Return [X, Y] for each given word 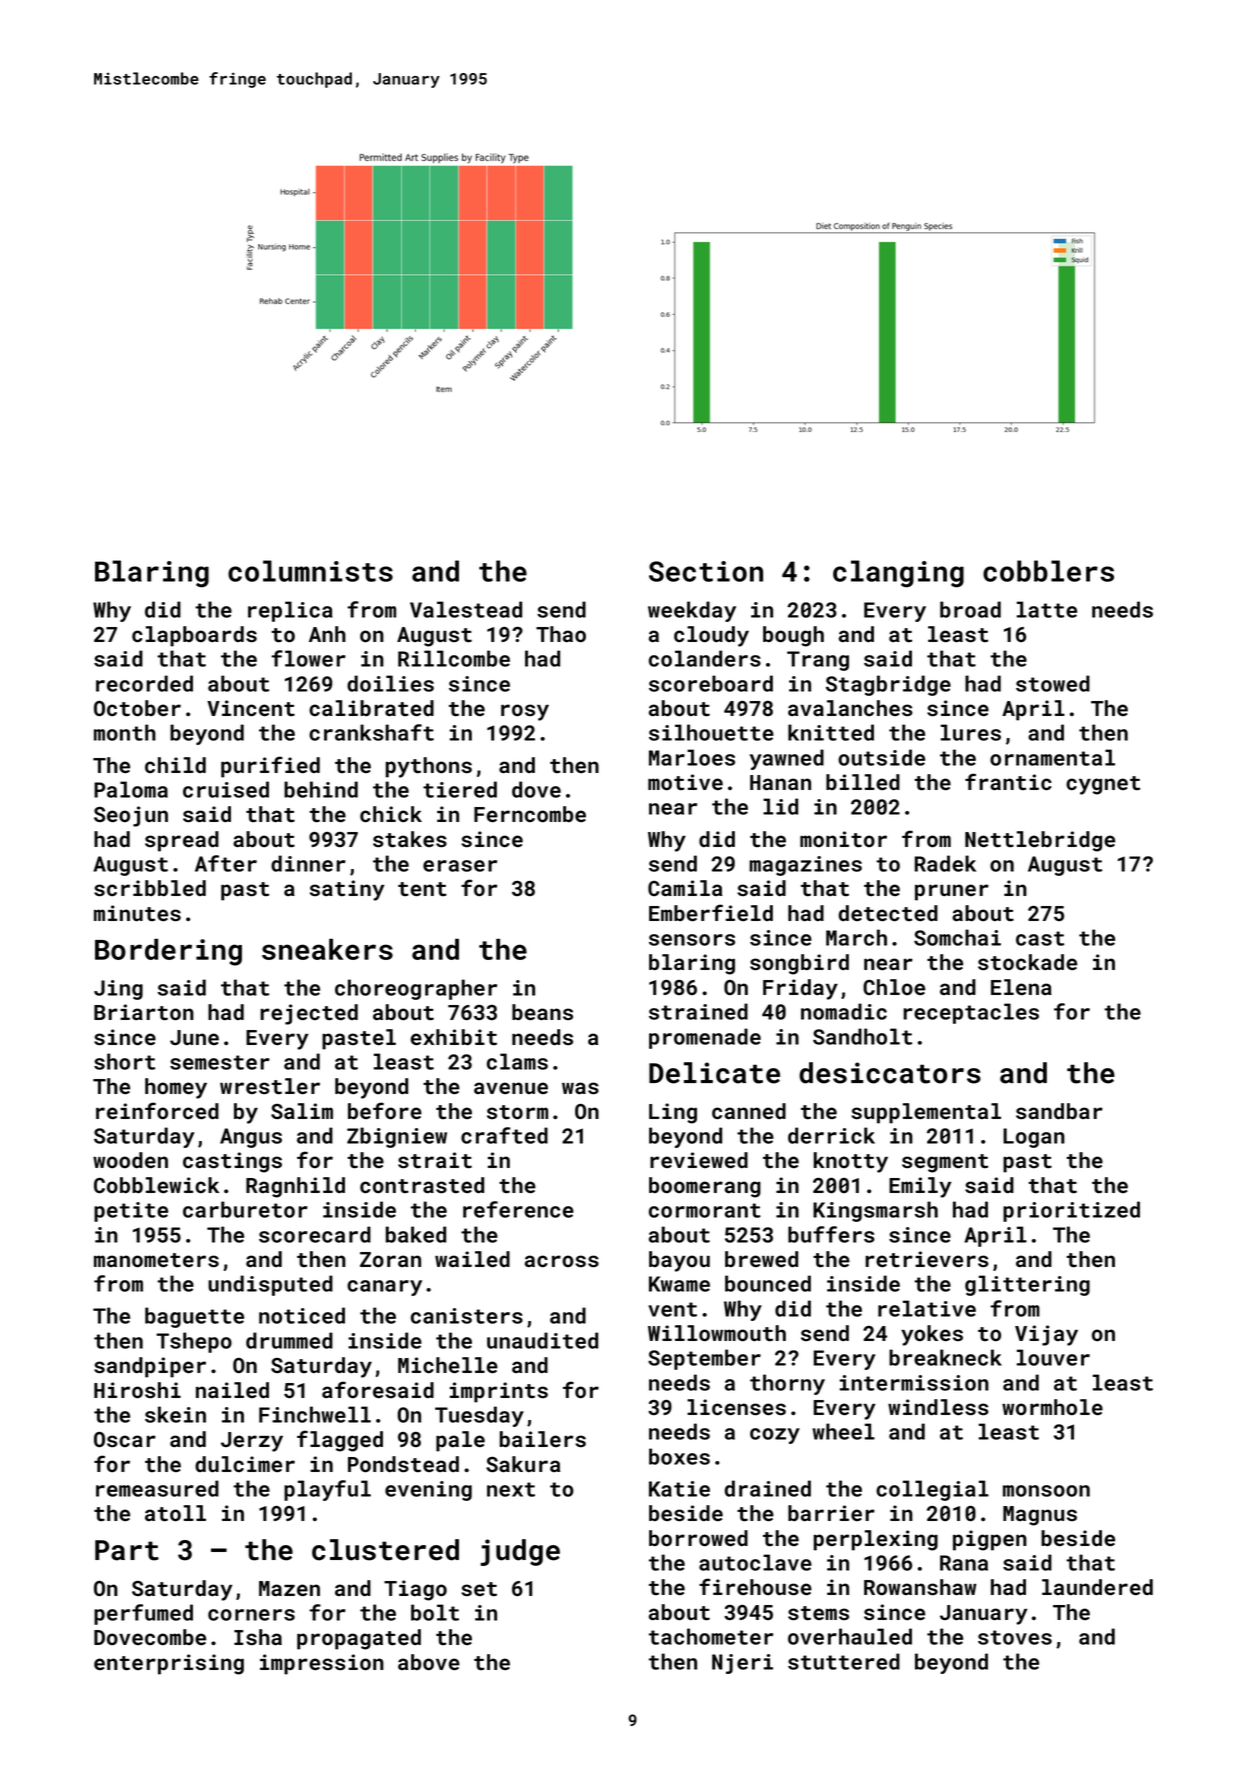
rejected [309, 1014]
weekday [692, 611]
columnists [310, 571]
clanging [898, 574]
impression [322, 1664]
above [429, 1662]
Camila [685, 888]
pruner [952, 892]
